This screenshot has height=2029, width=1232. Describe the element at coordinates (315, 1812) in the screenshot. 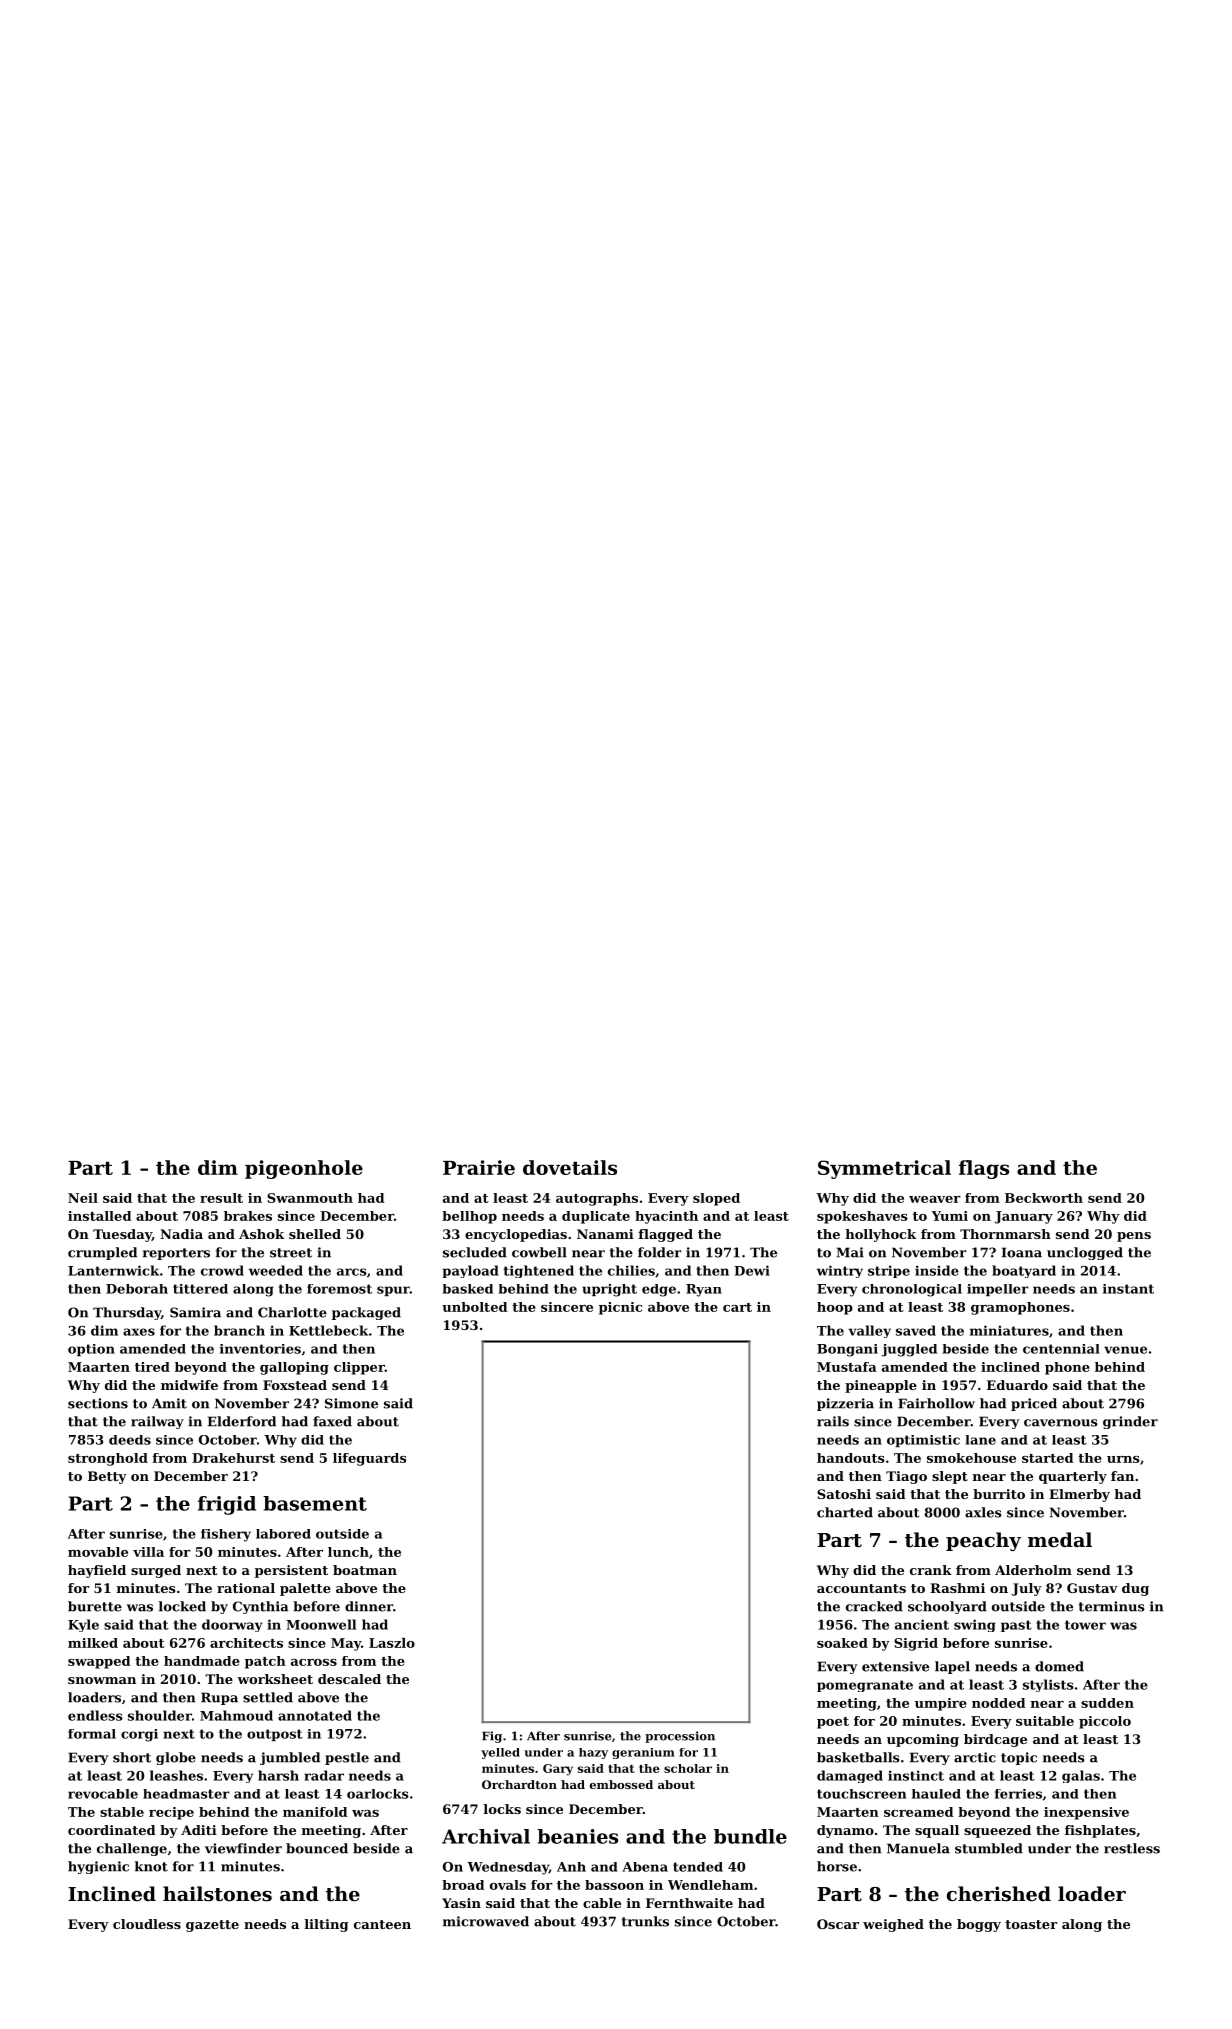

I see `manifold` at that location.
